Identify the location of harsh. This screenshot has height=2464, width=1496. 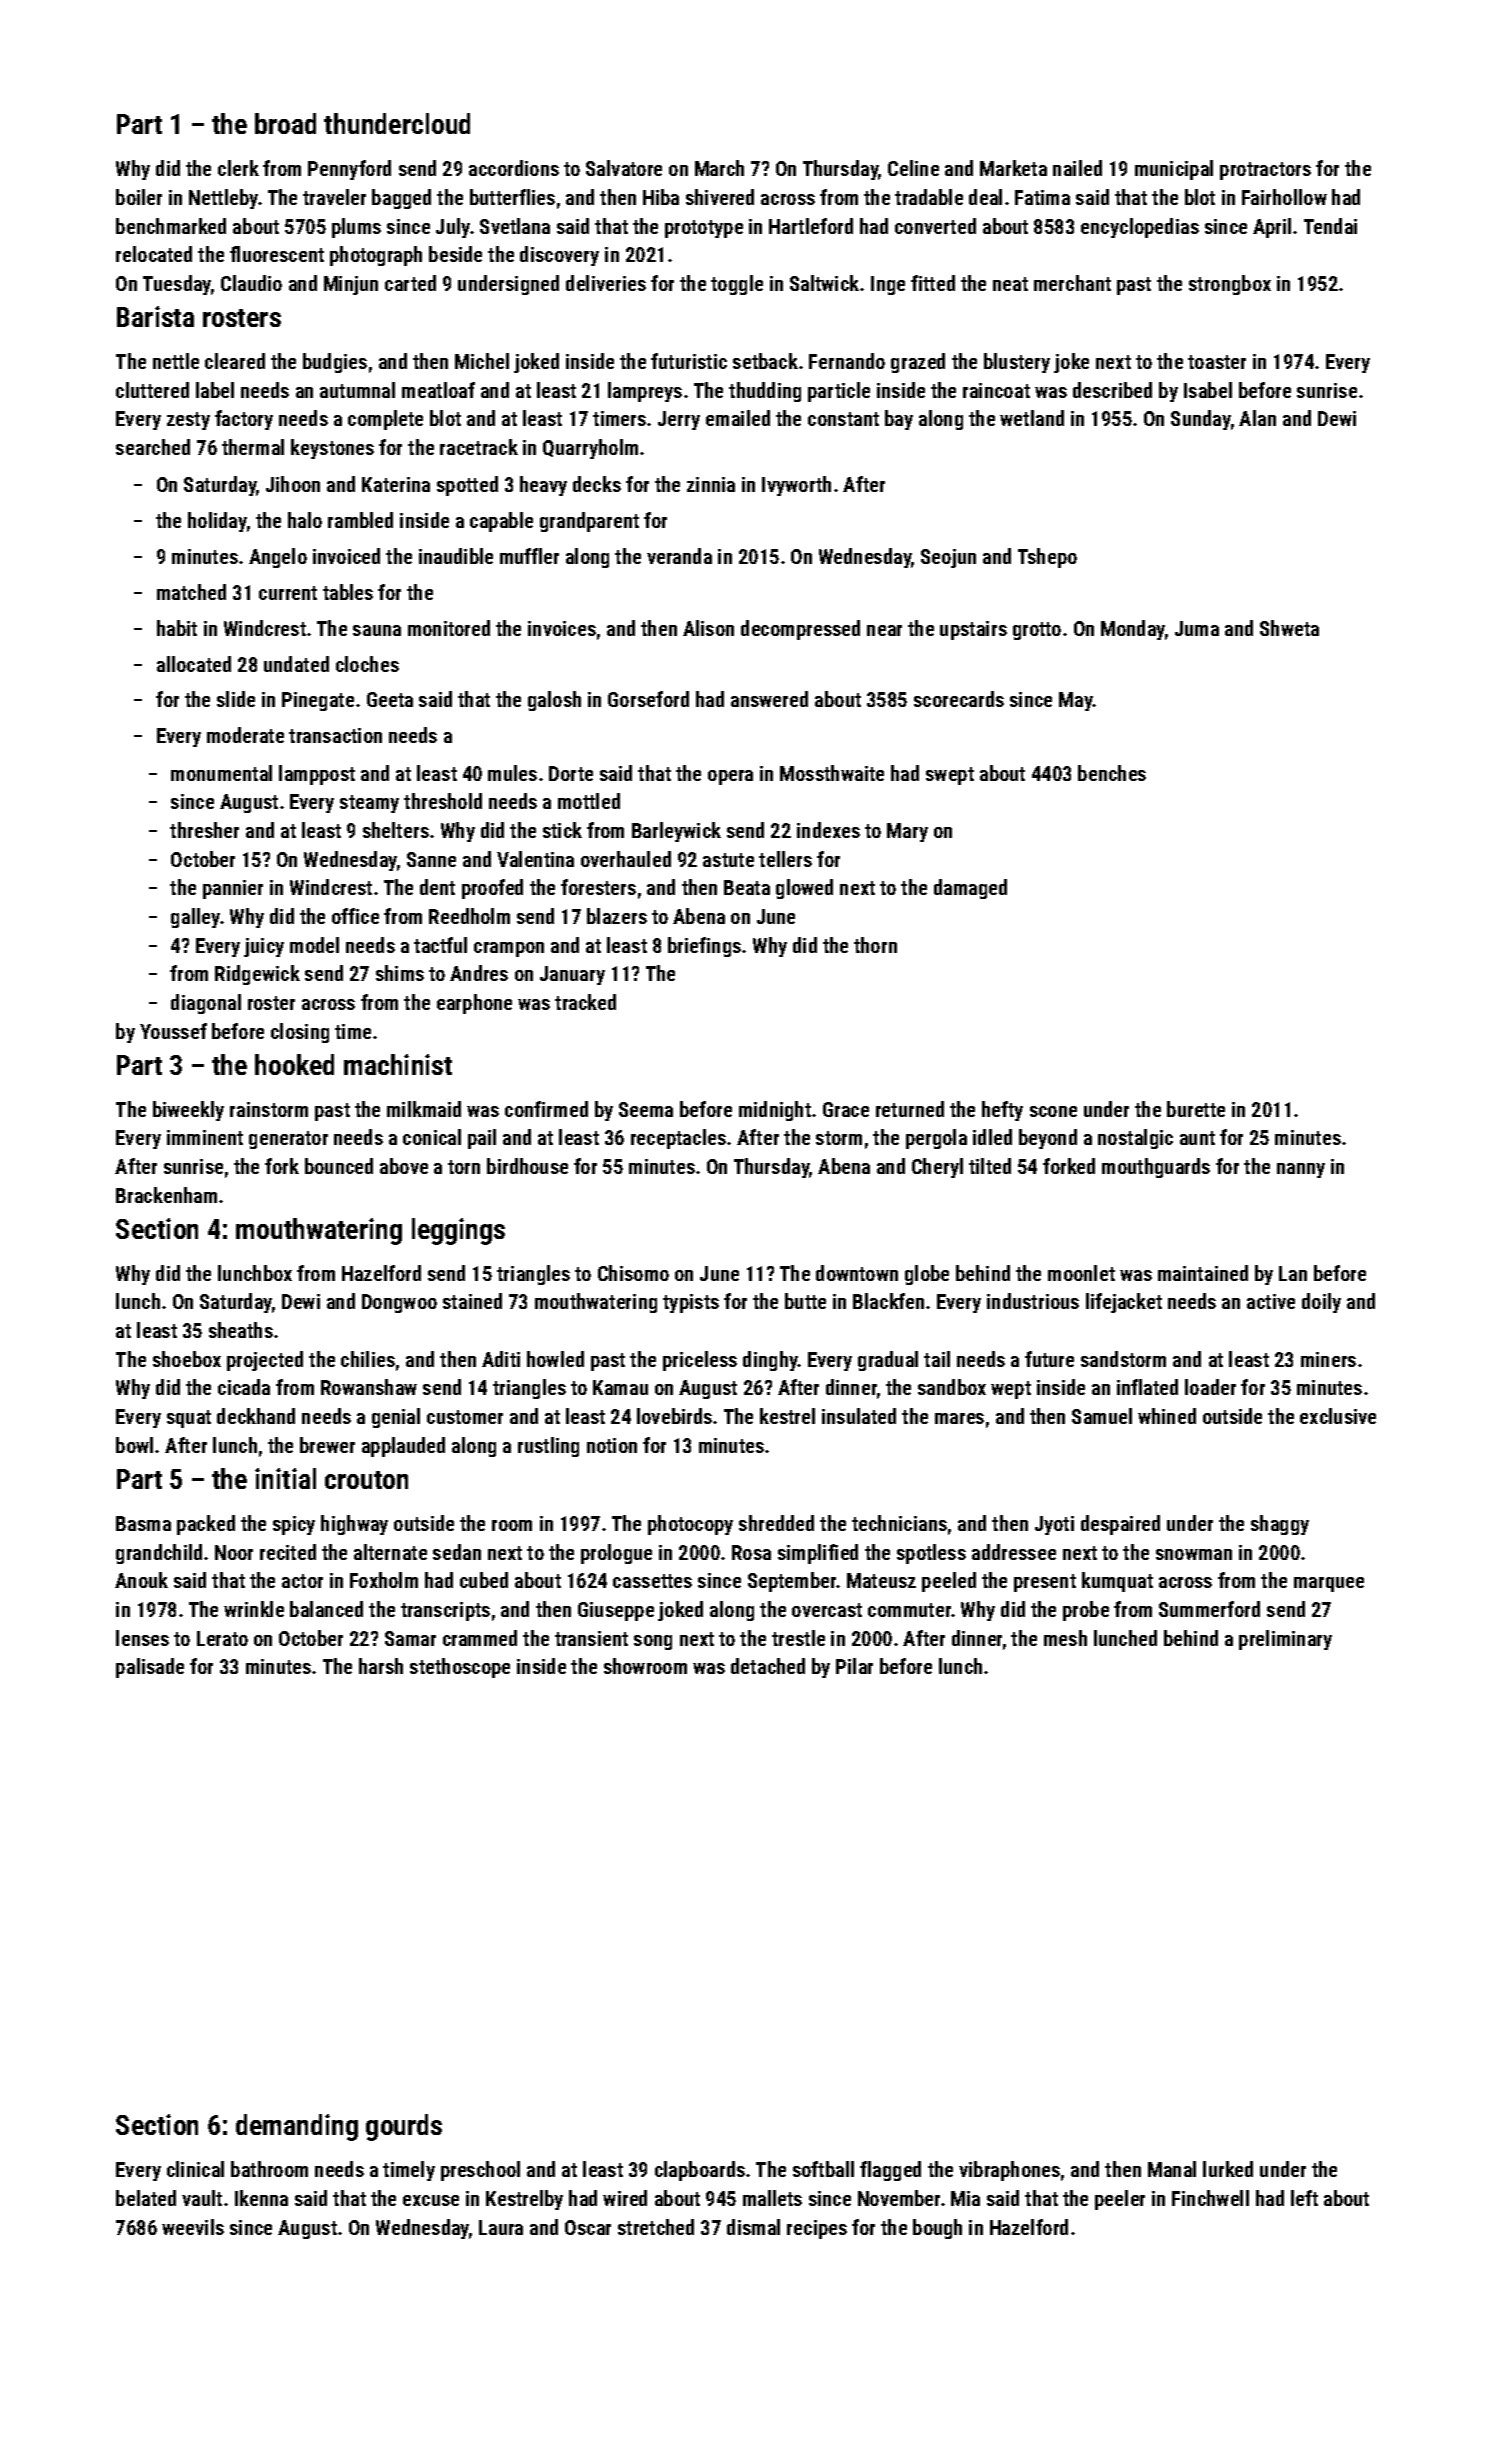
(381, 1666).
